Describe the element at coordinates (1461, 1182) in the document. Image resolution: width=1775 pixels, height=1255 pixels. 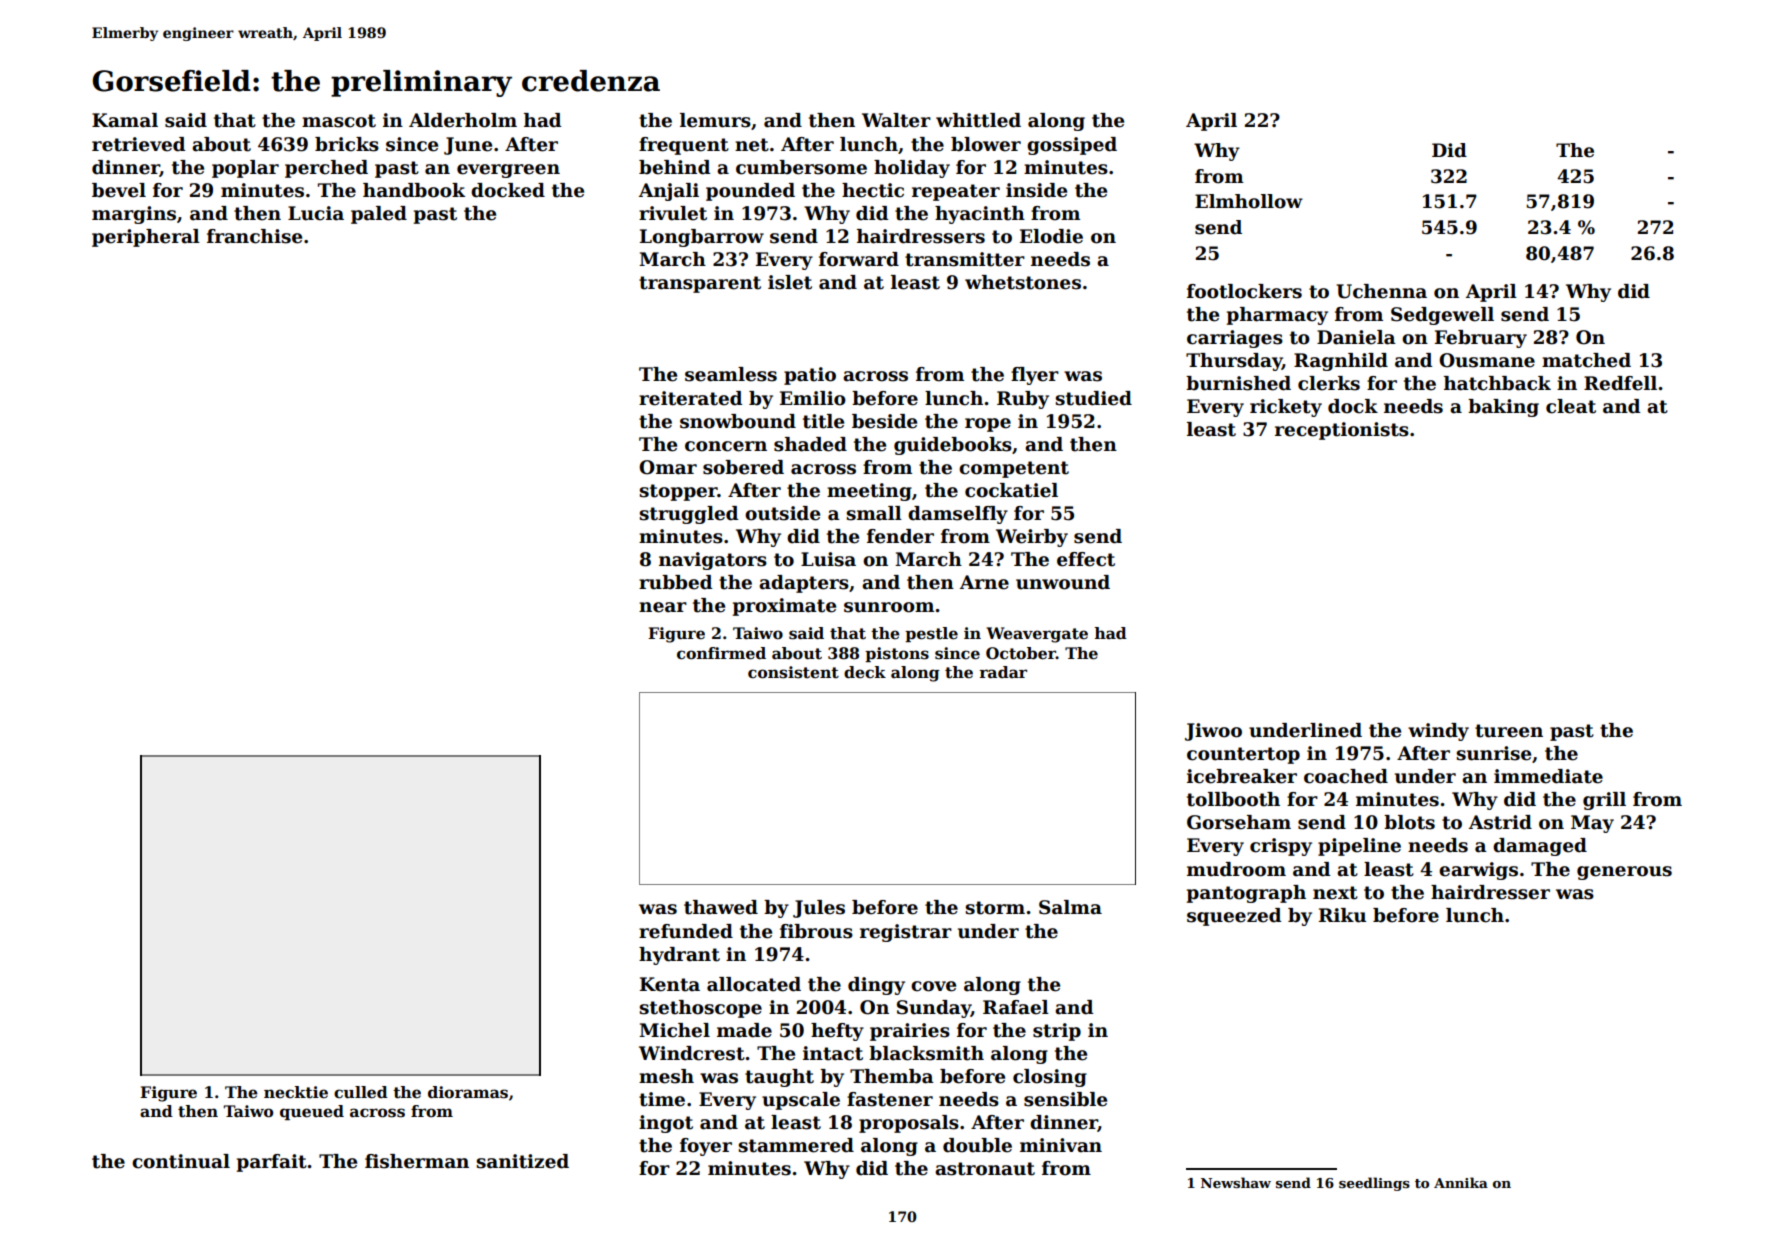
I see `Annika` at that location.
